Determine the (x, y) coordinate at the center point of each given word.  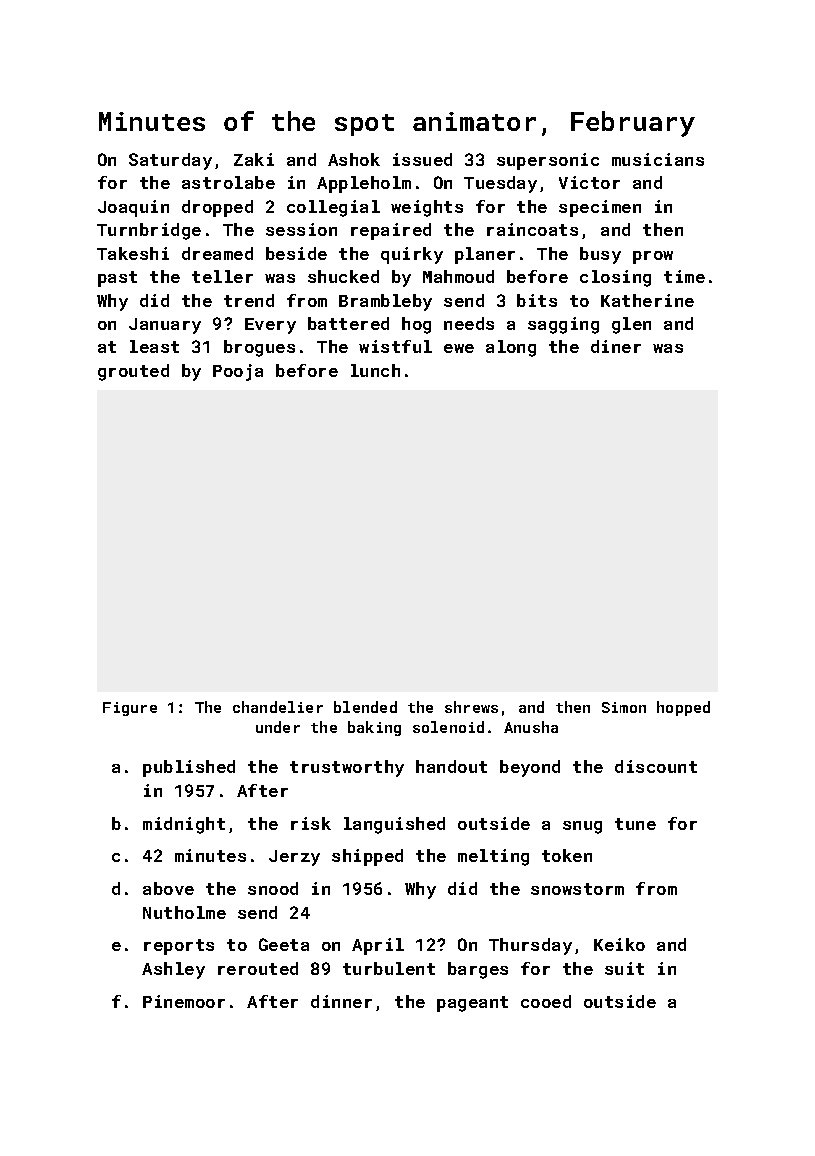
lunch (375, 370)
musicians (658, 159)
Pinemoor (184, 1001)
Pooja (238, 372)
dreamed (217, 253)
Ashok (354, 159)
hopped (683, 708)
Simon (624, 707)
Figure (130, 709)
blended (365, 707)
